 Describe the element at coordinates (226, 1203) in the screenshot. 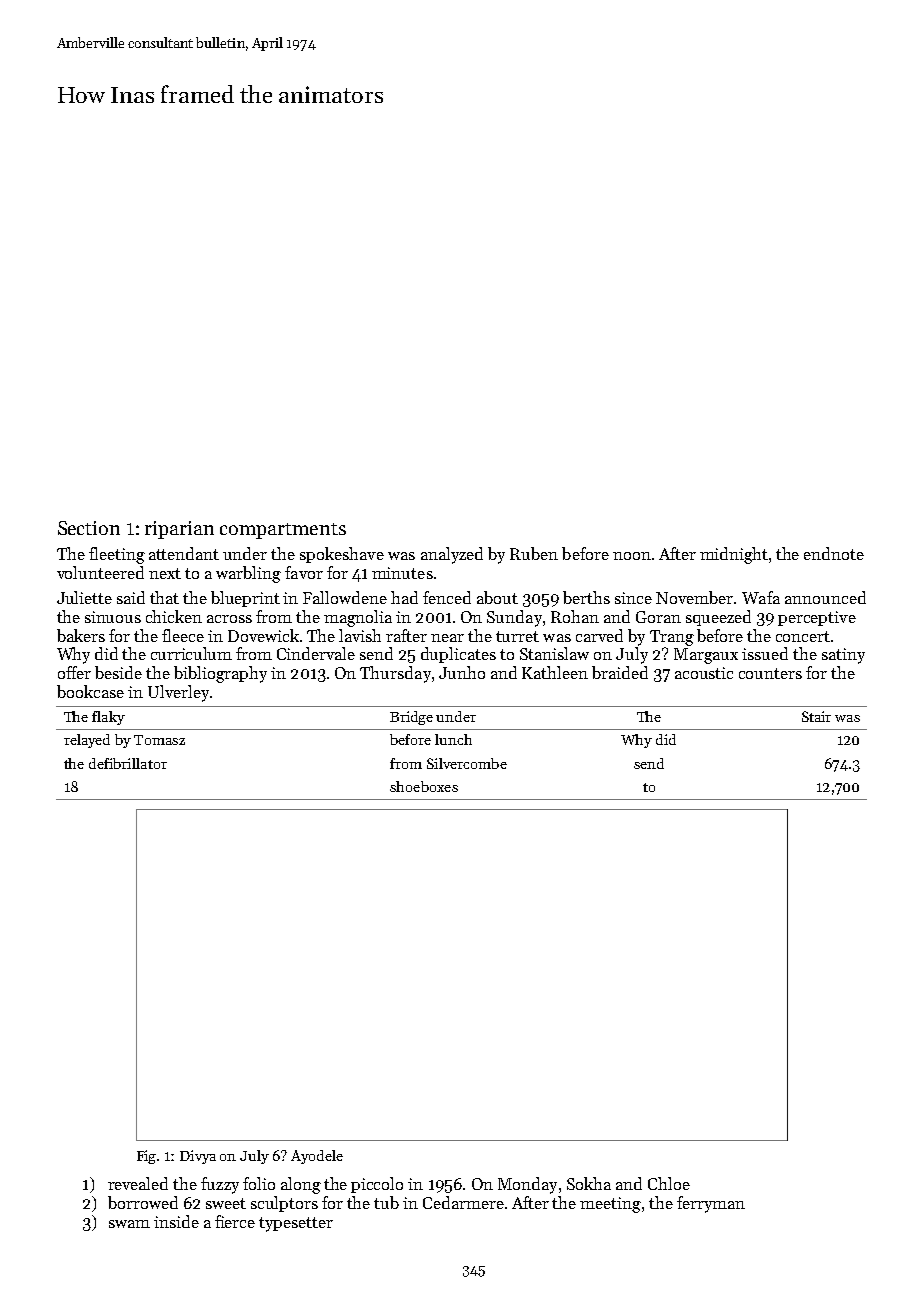

I see `sweet` at that location.
